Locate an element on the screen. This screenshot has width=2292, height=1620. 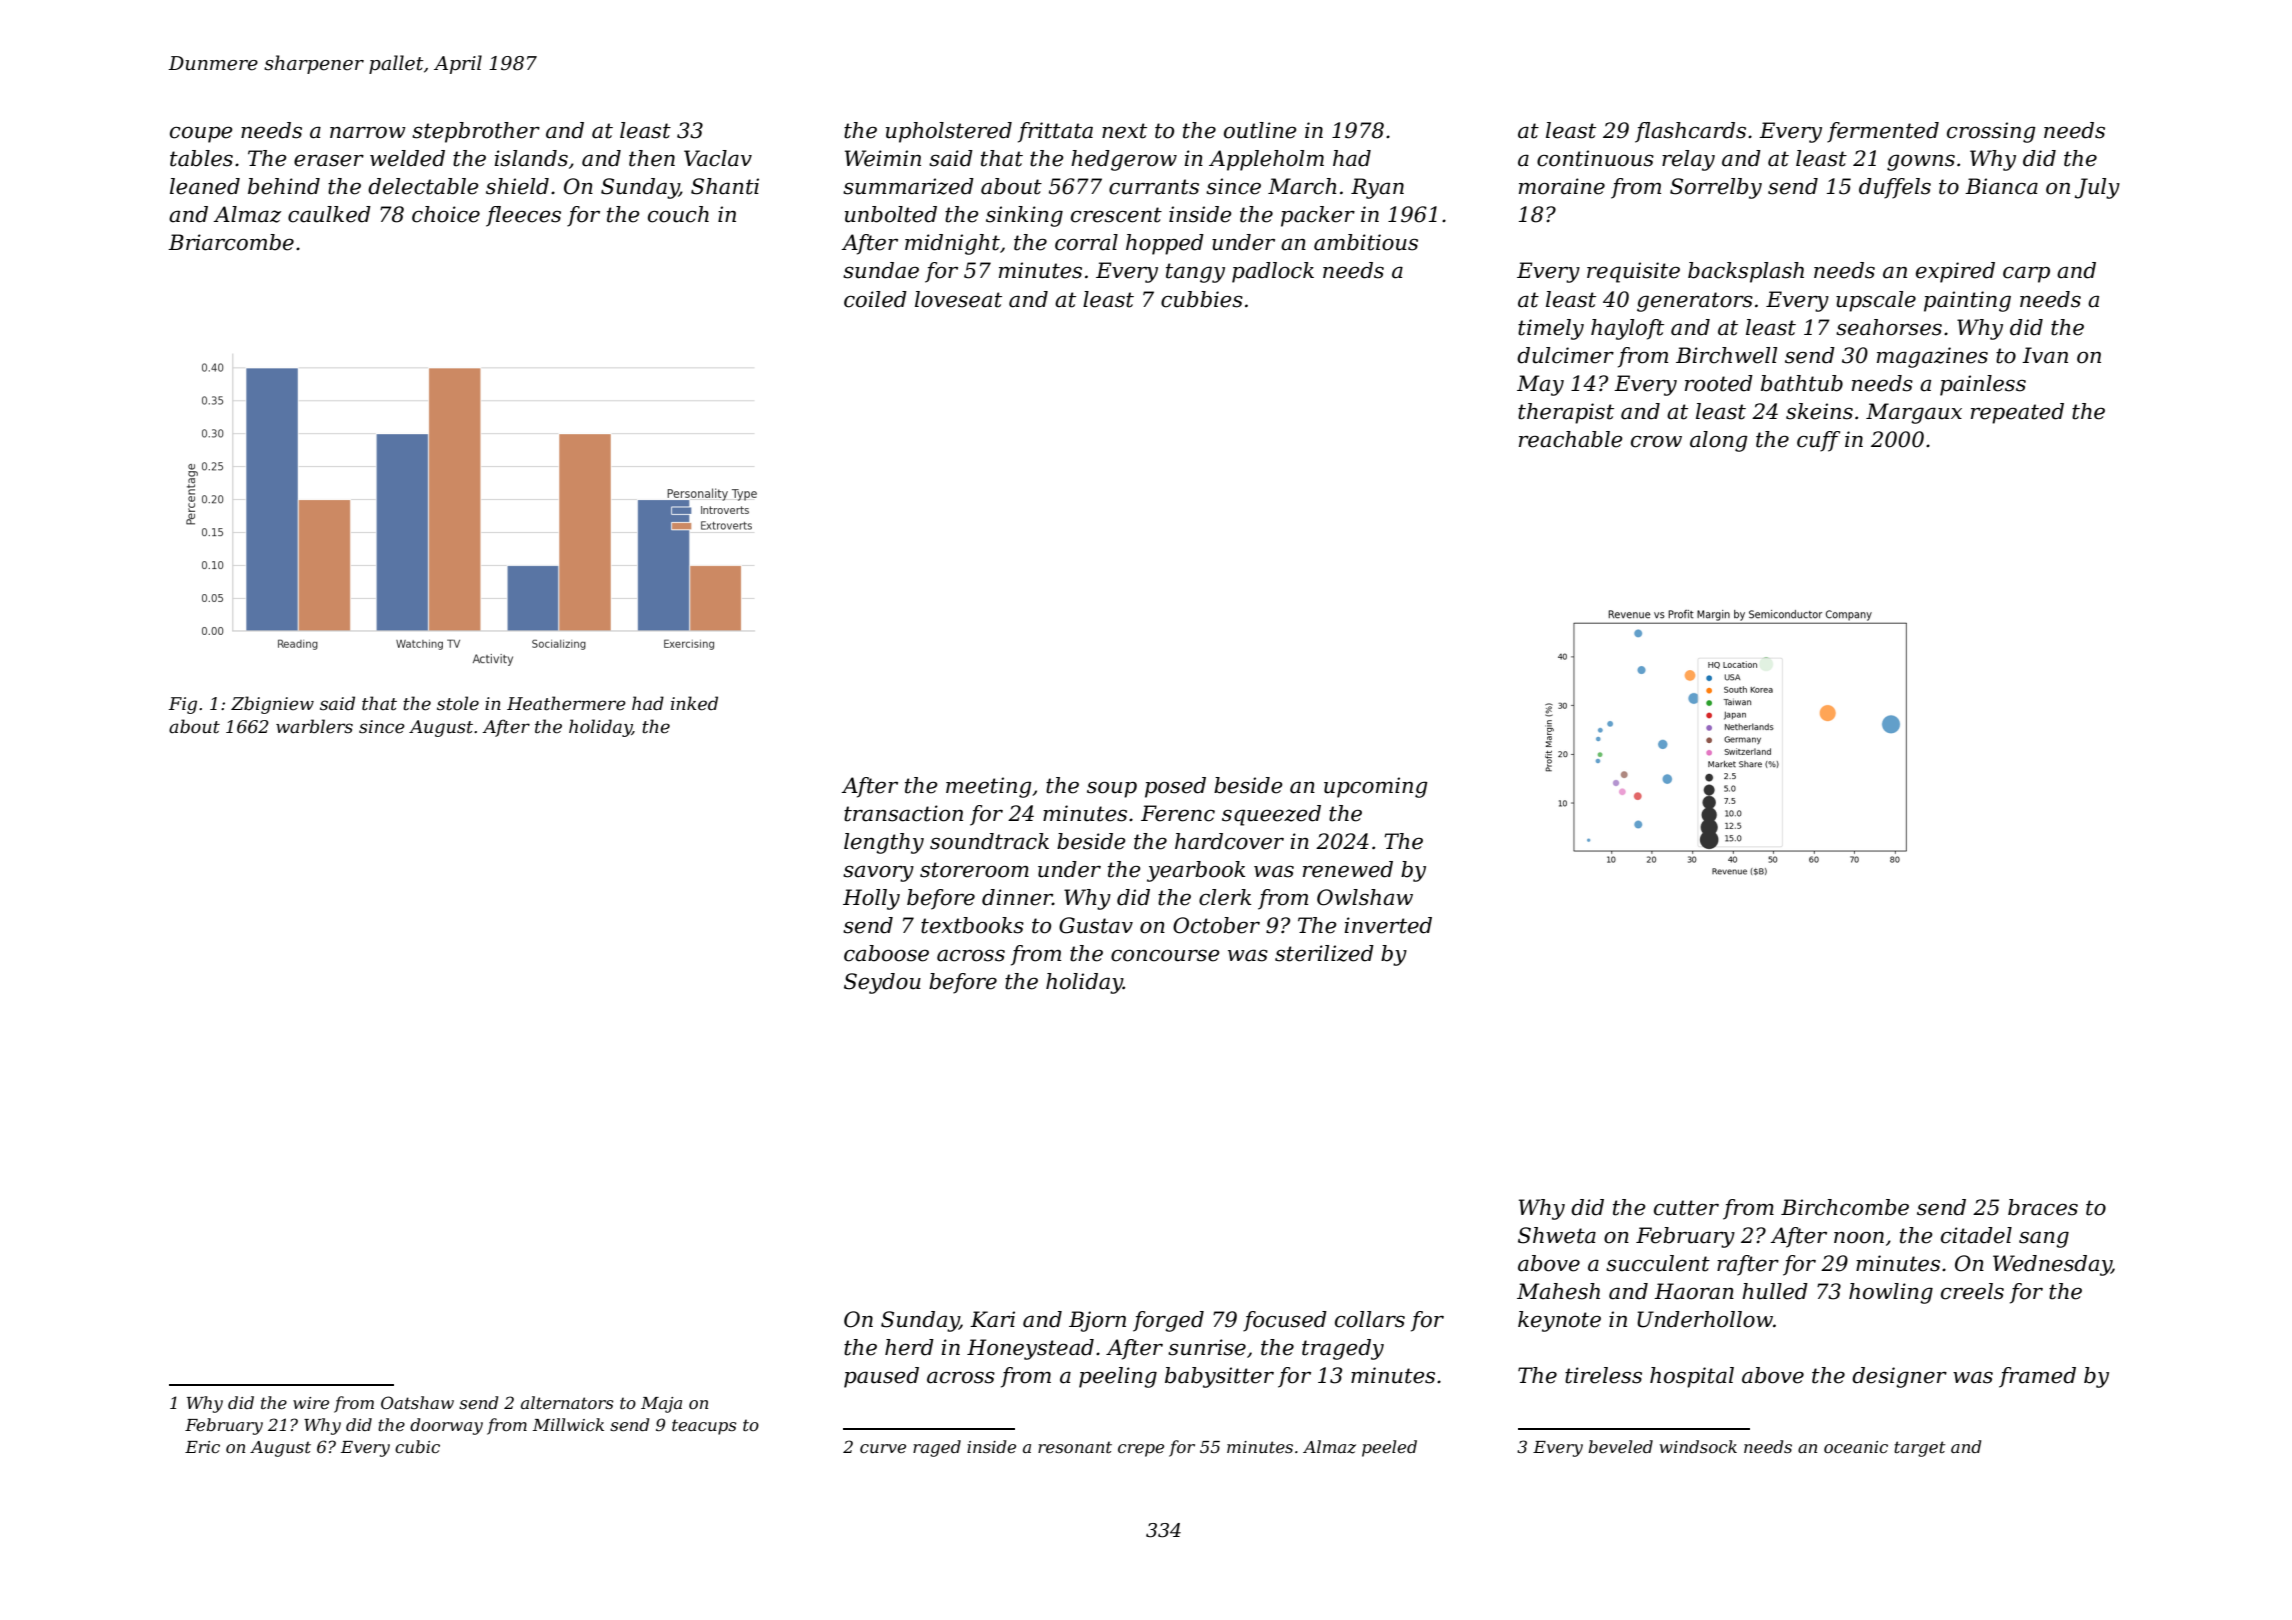
Shweta is located at coordinates (1557, 1235).
